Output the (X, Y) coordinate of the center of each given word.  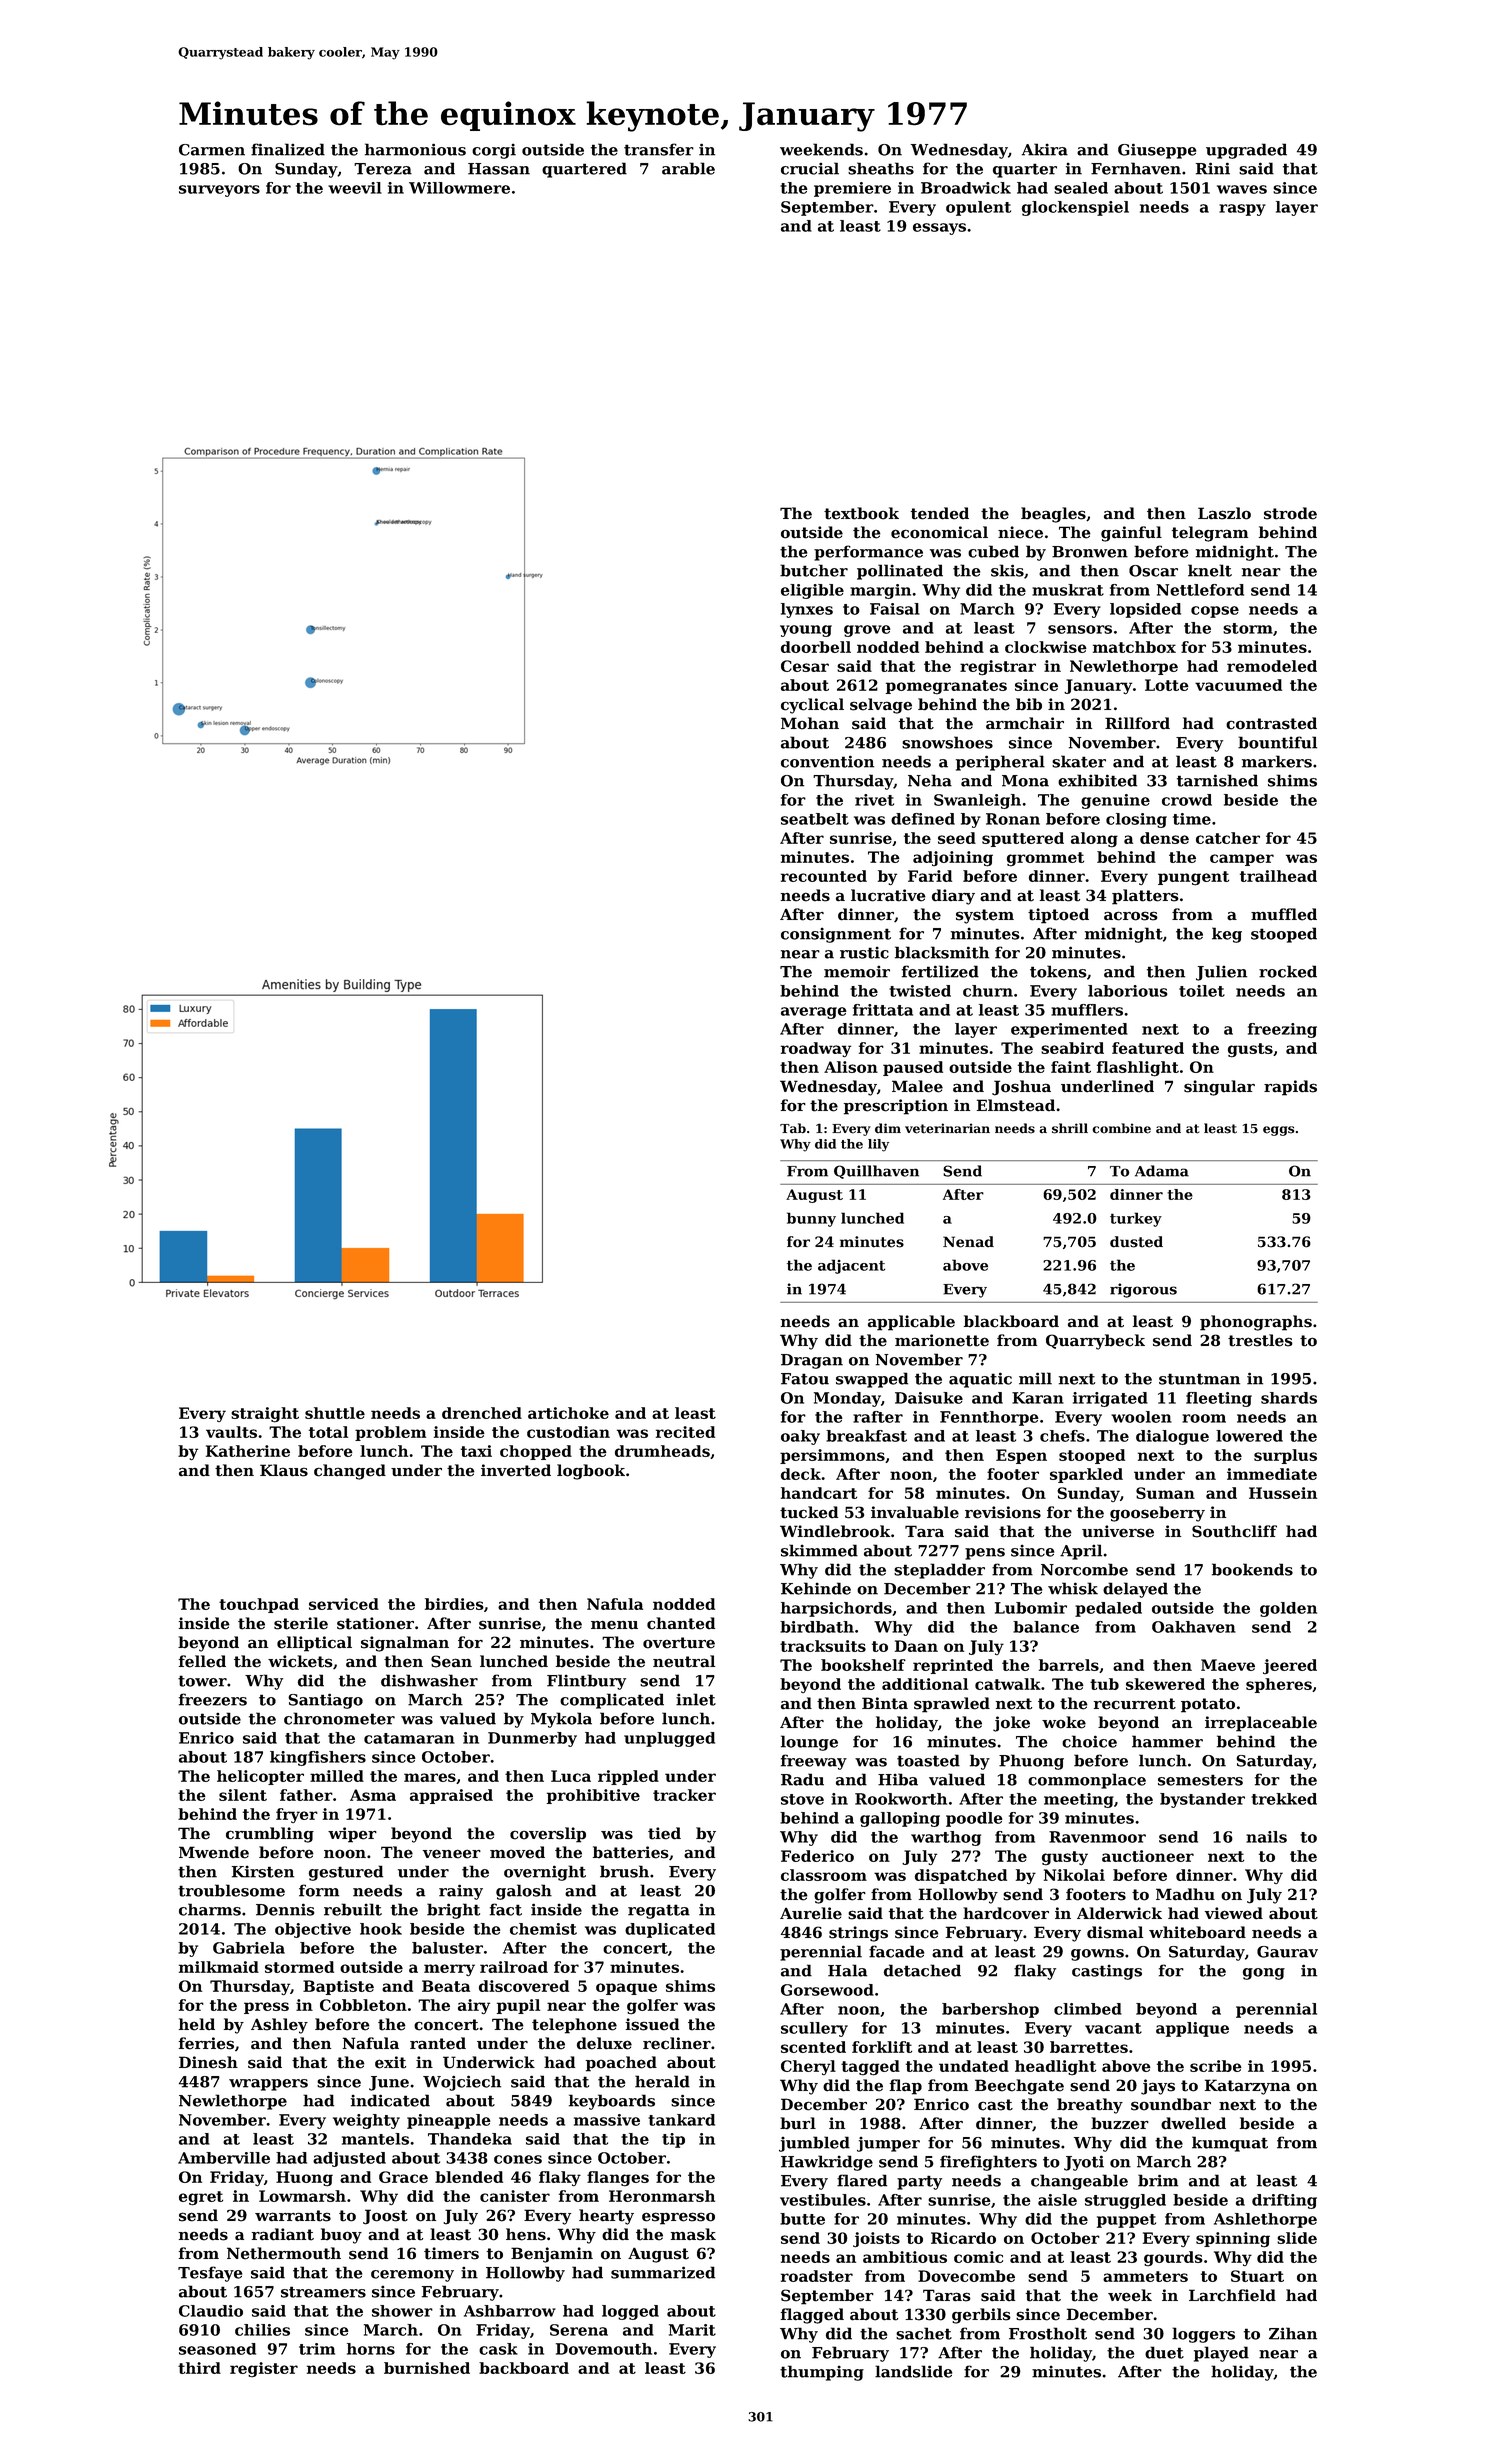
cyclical (812, 706)
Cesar (805, 666)
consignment (836, 935)
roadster (817, 2276)
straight (265, 1415)
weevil (355, 188)
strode (1290, 513)
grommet (1045, 859)
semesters (1200, 1780)
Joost (385, 2217)
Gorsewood (827, 1990)
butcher (814, 570)
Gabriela (249, 1948)
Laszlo (1224, 513)
